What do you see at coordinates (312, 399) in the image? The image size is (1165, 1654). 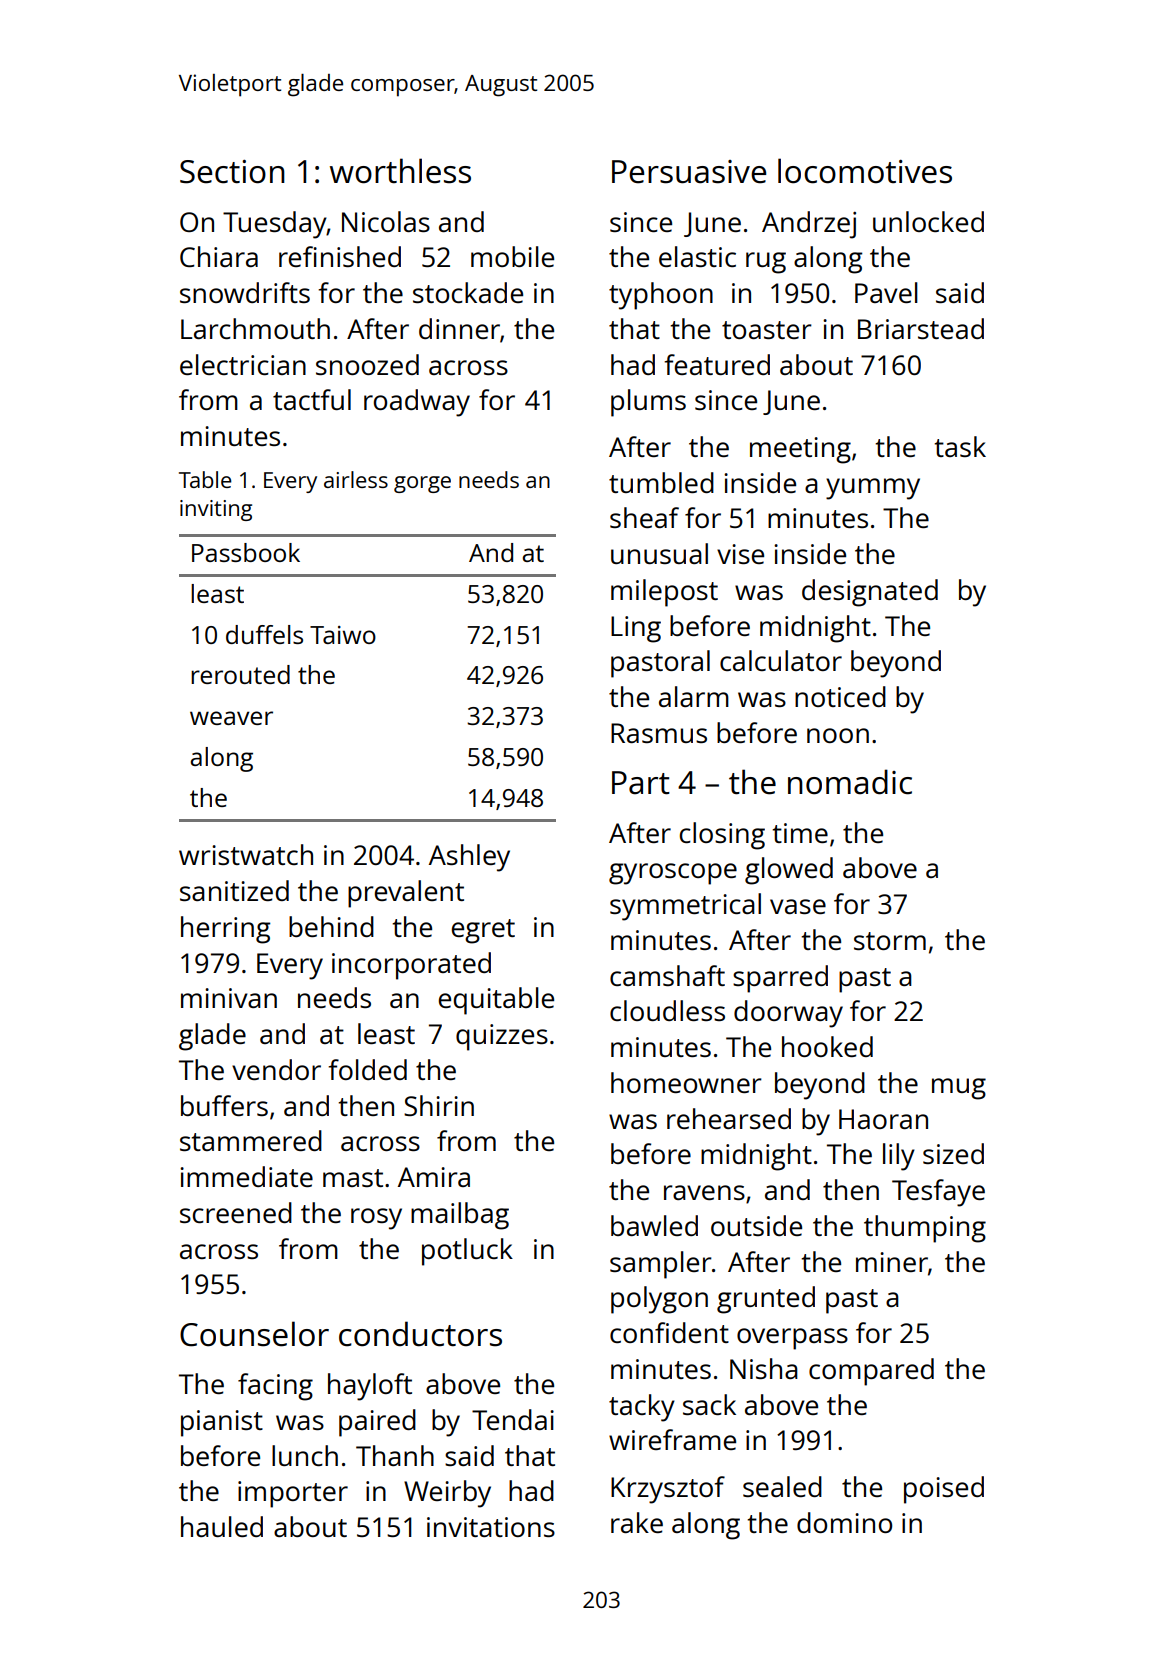 I see `tactful` at bounding box center [312, 399].
